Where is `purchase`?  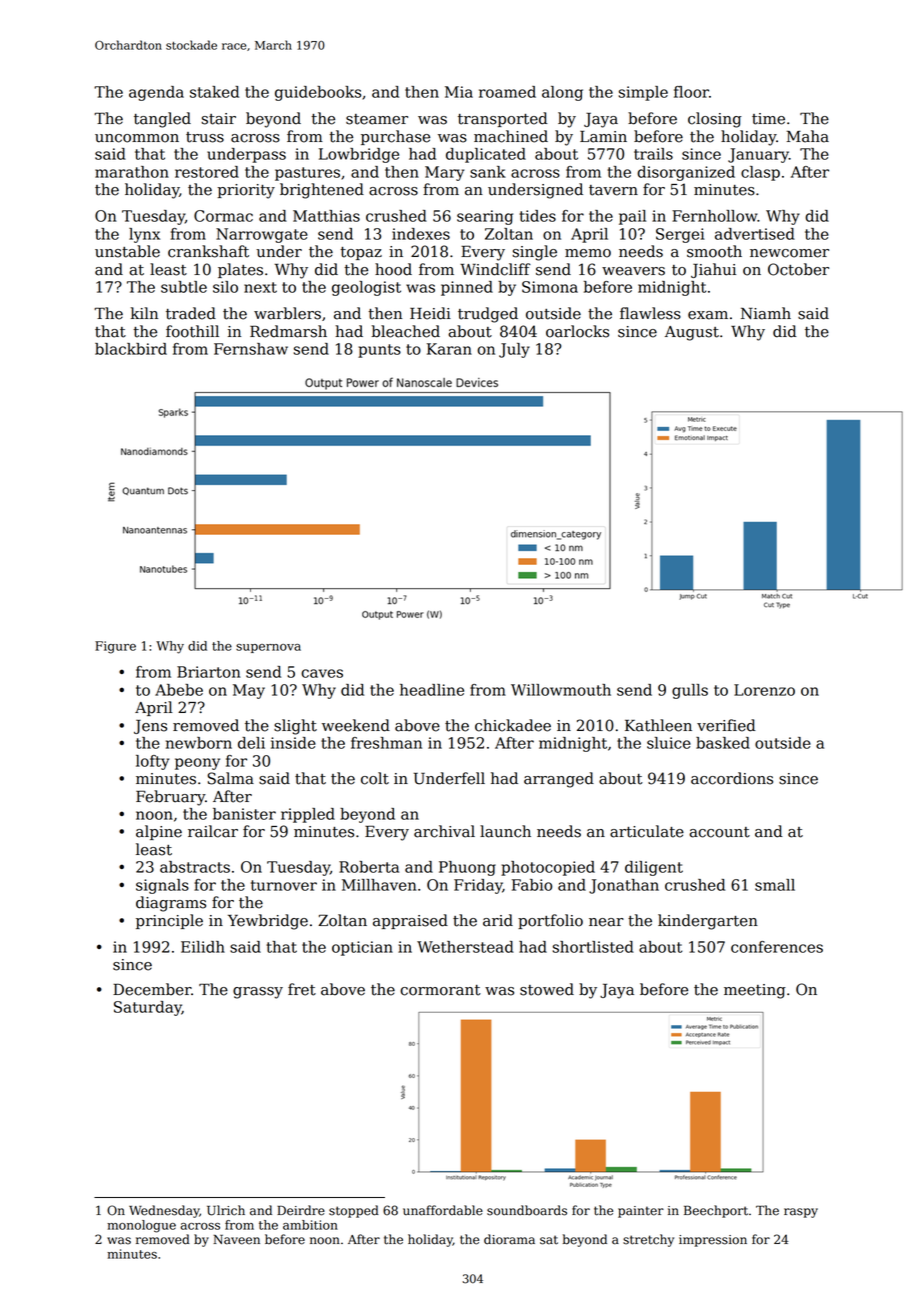
purchase is located at coordinates (395, 137).
